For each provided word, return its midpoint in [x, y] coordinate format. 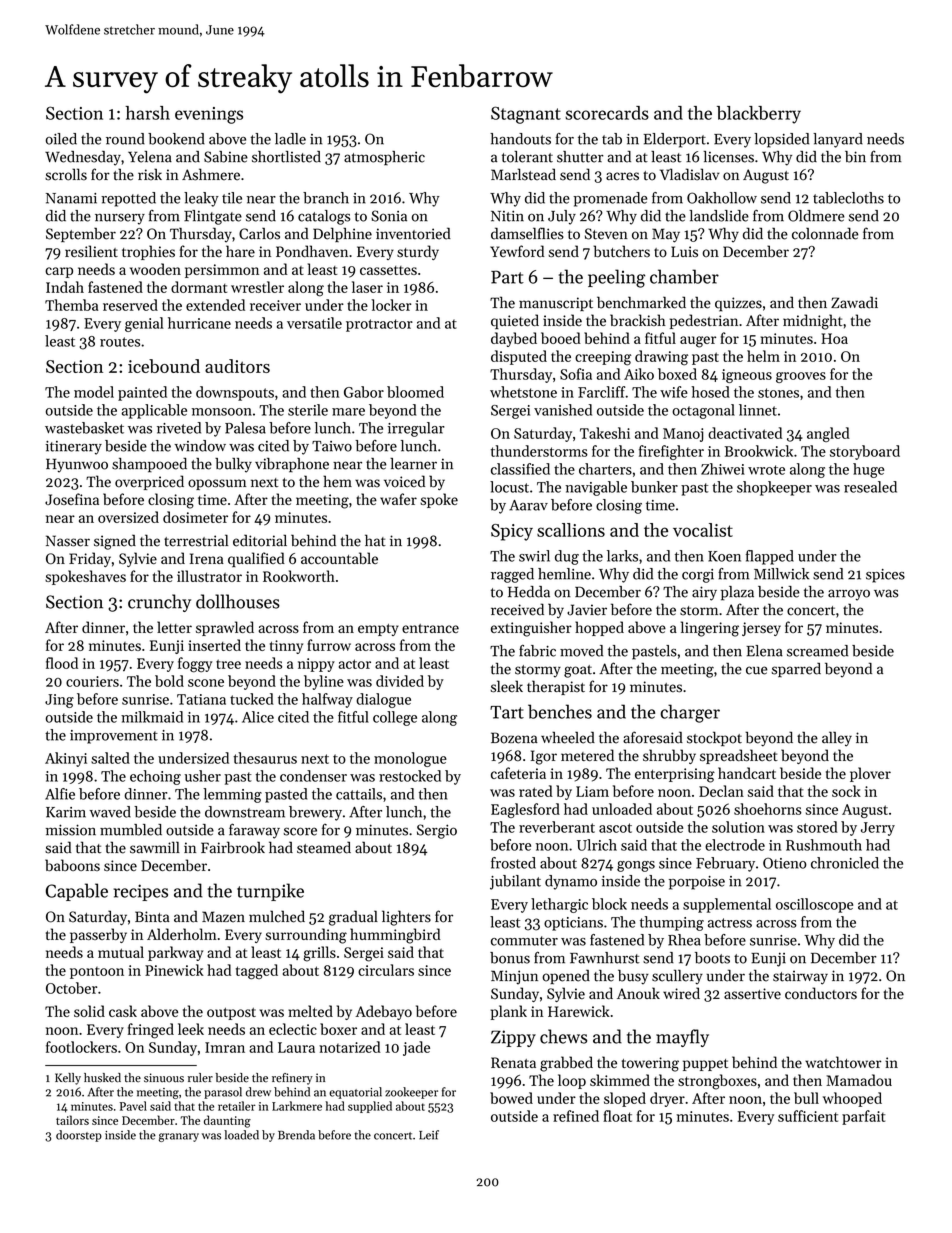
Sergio [437, 831]
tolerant [527, 157]
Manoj [683, 435]
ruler [200, 1078]
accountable [339, 558]
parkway [175, 953]
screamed [817, 651]
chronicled [845, 863]
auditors [237, 366]
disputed [519, 357]
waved [110, 812]
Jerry [878, 829]
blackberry [759, 115]
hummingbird [395, 936]
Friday [90, 559]
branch [326, 198]
